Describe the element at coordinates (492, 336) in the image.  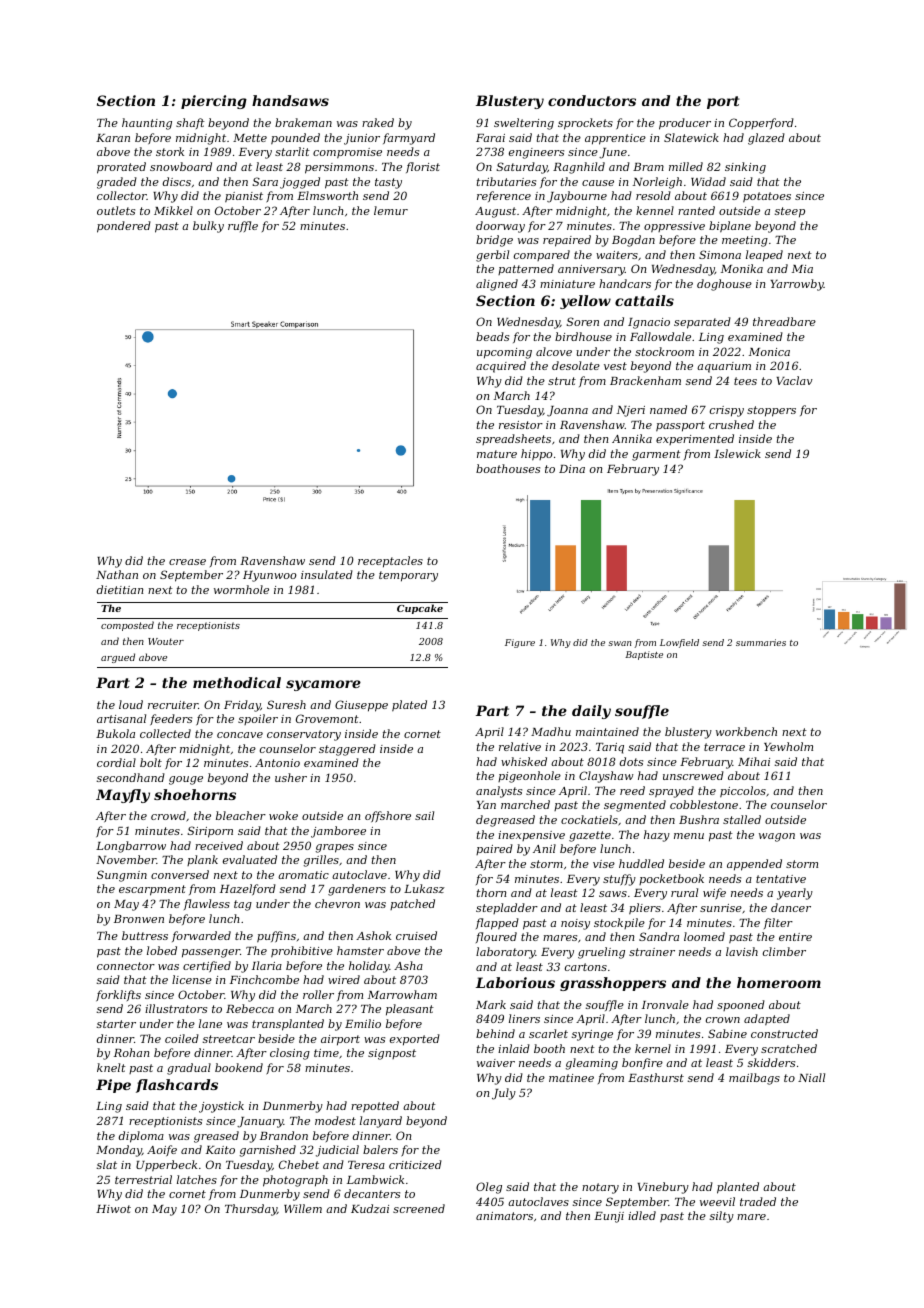
I see `beads` at that location.
